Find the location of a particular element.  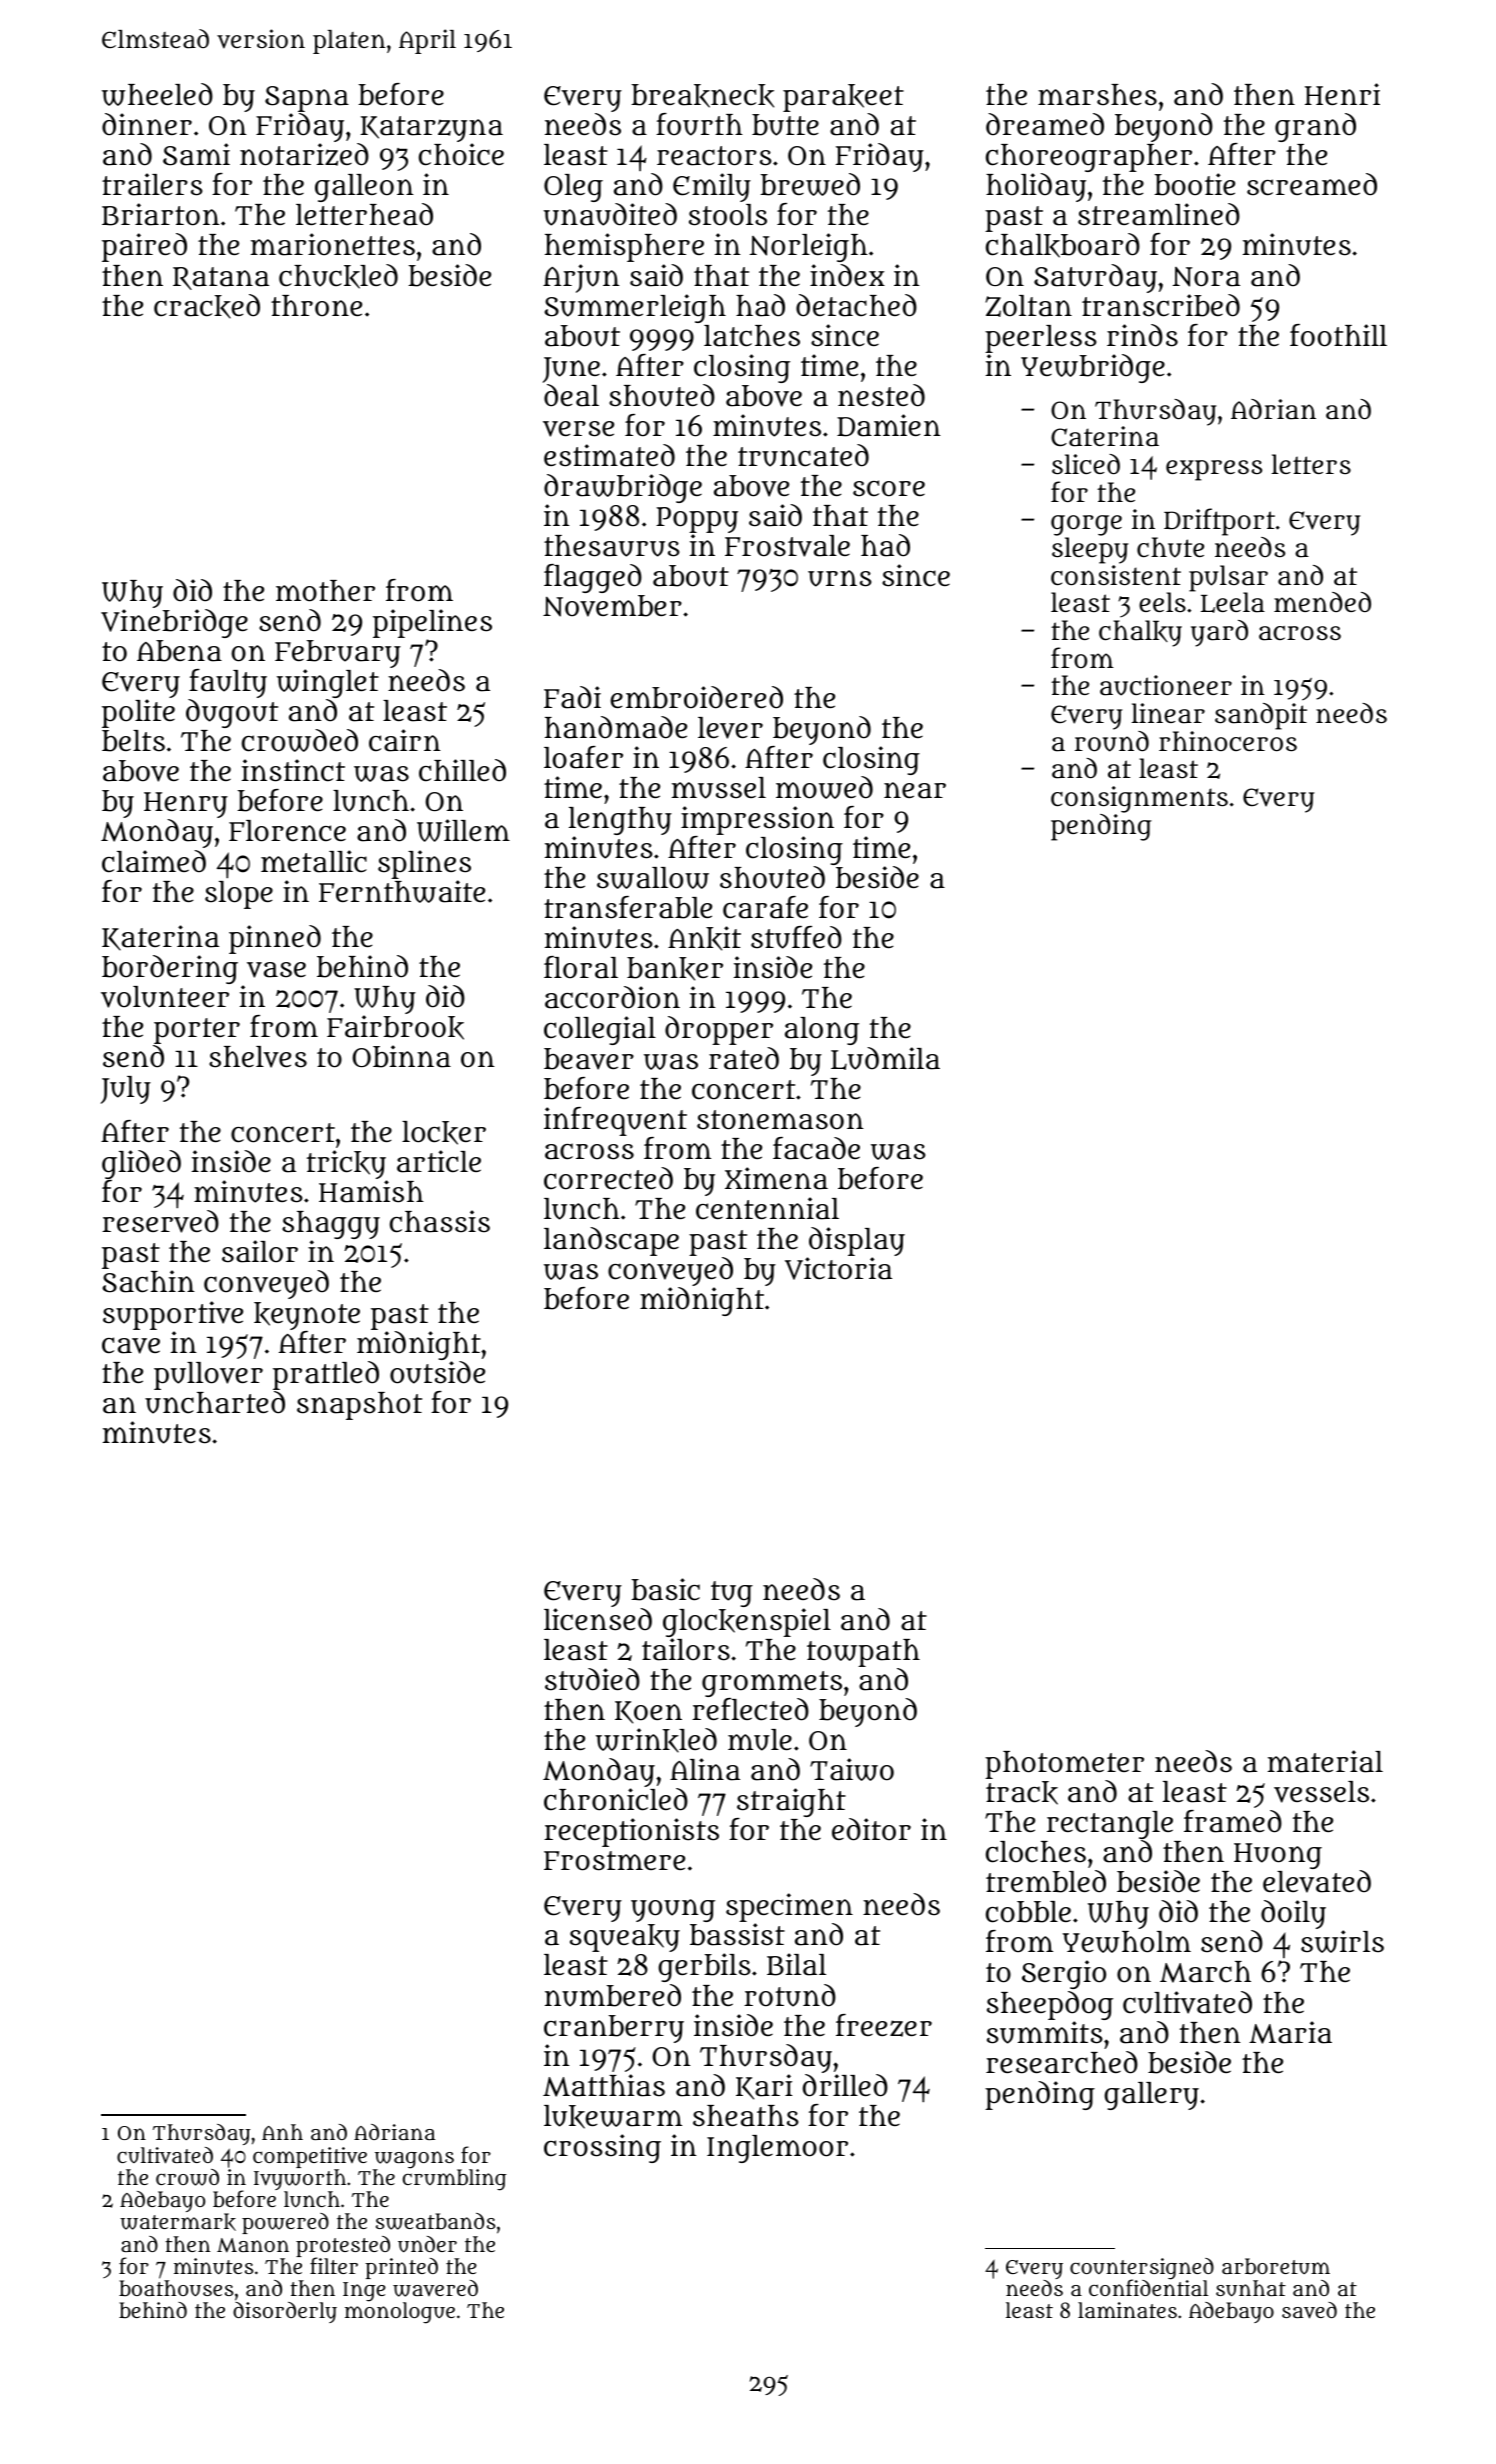

Sapna is located at coordinates (307, 99).
